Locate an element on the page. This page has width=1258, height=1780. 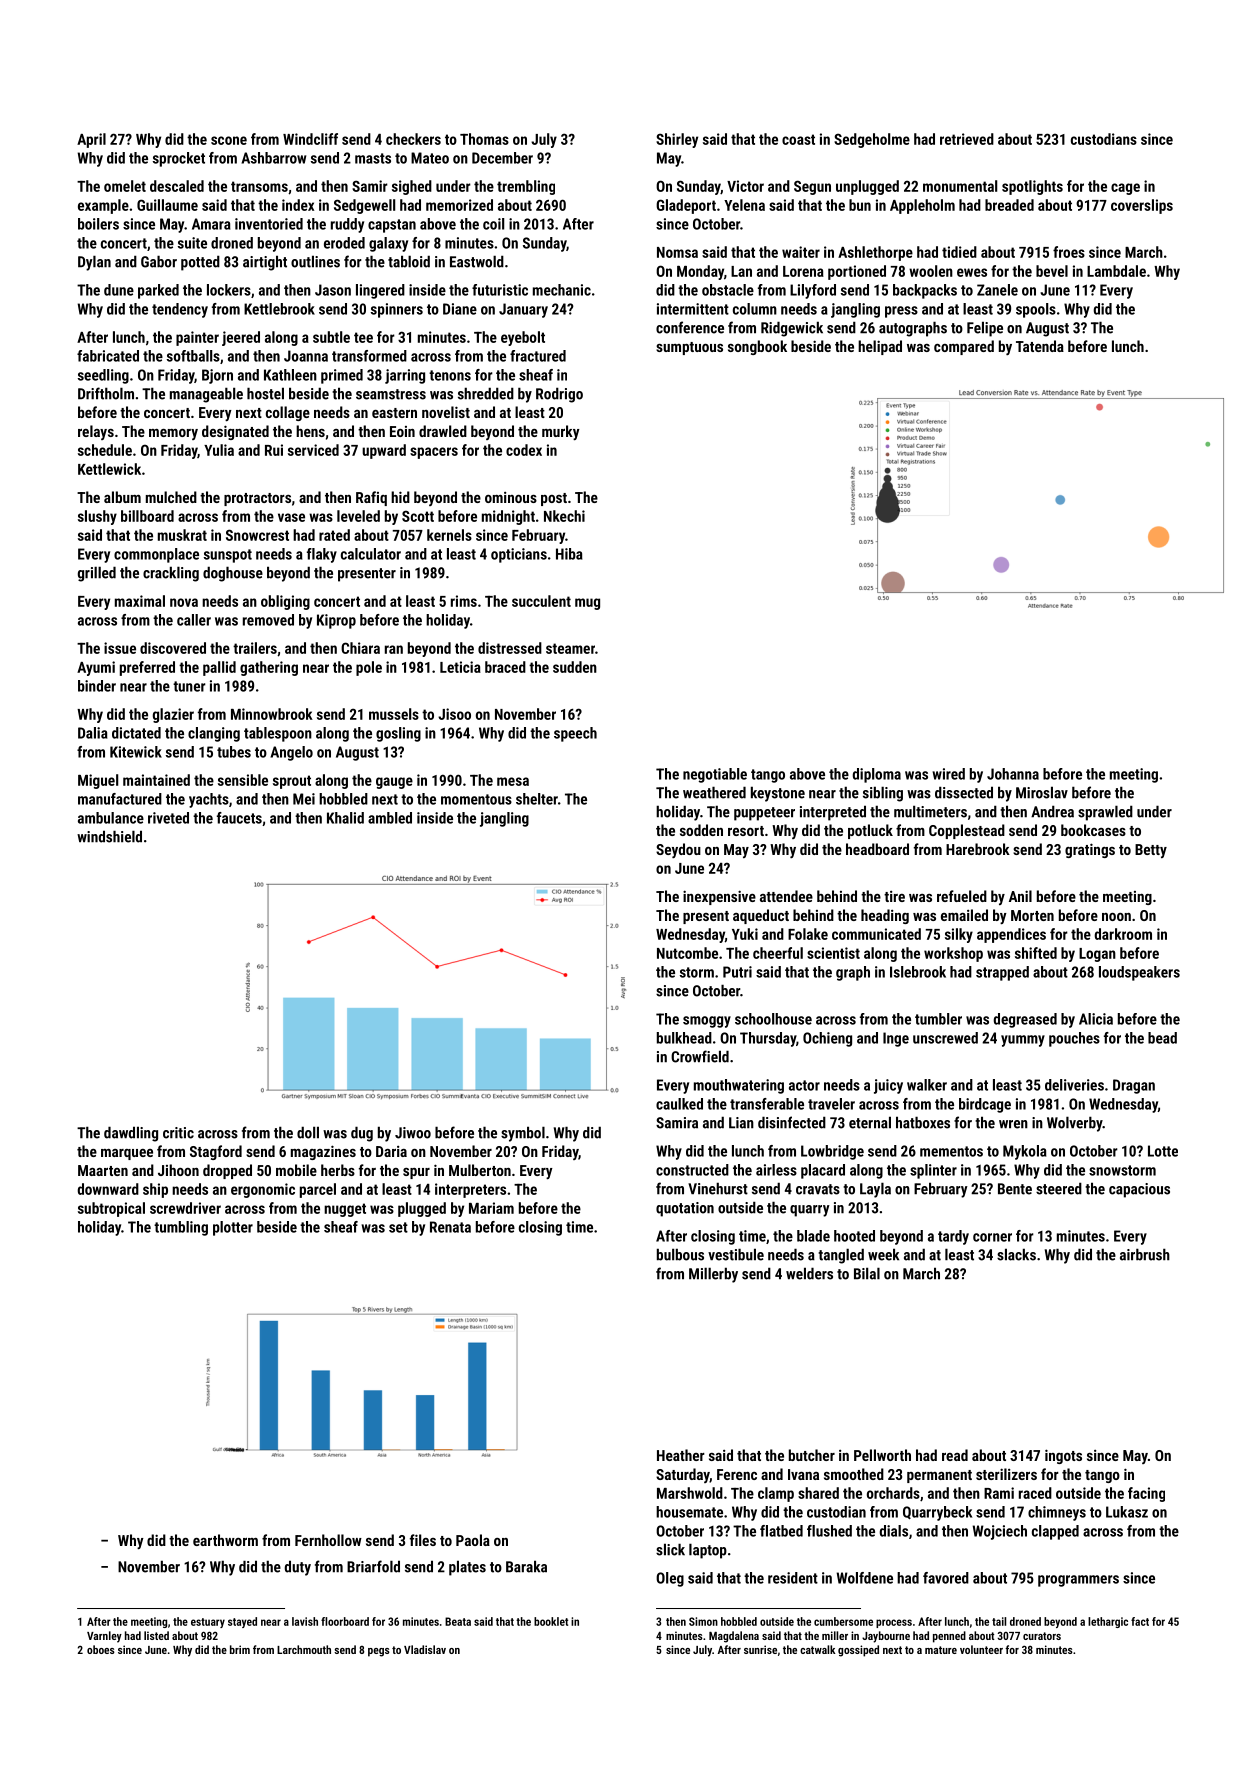
sunrise is located at coordinates (760, 1649).
